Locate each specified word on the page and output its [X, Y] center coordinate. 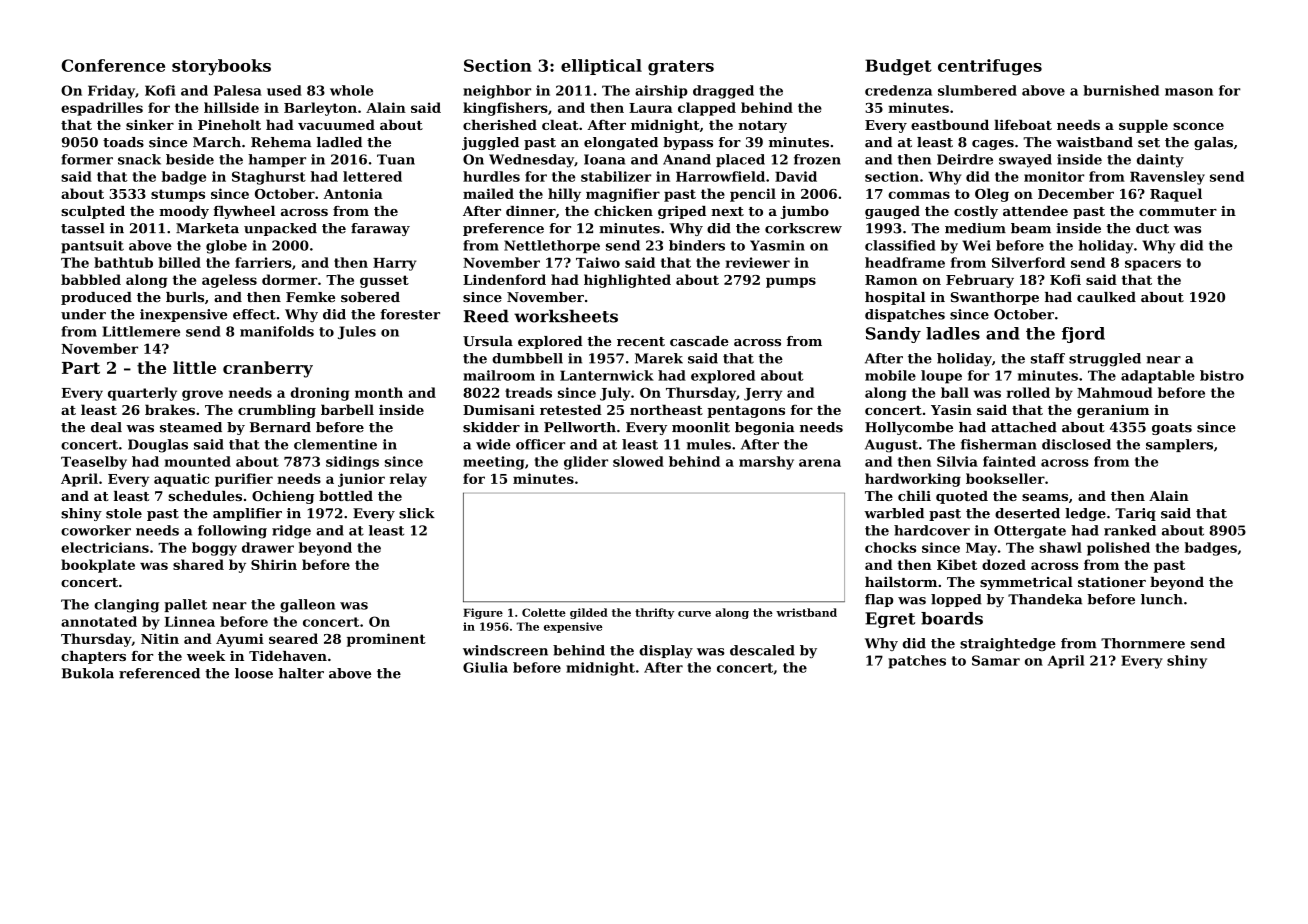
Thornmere [1143, 643]
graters [681, 68]
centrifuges [990, 67]
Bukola [88, 673]
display [666, 652]
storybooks [221, 67]
